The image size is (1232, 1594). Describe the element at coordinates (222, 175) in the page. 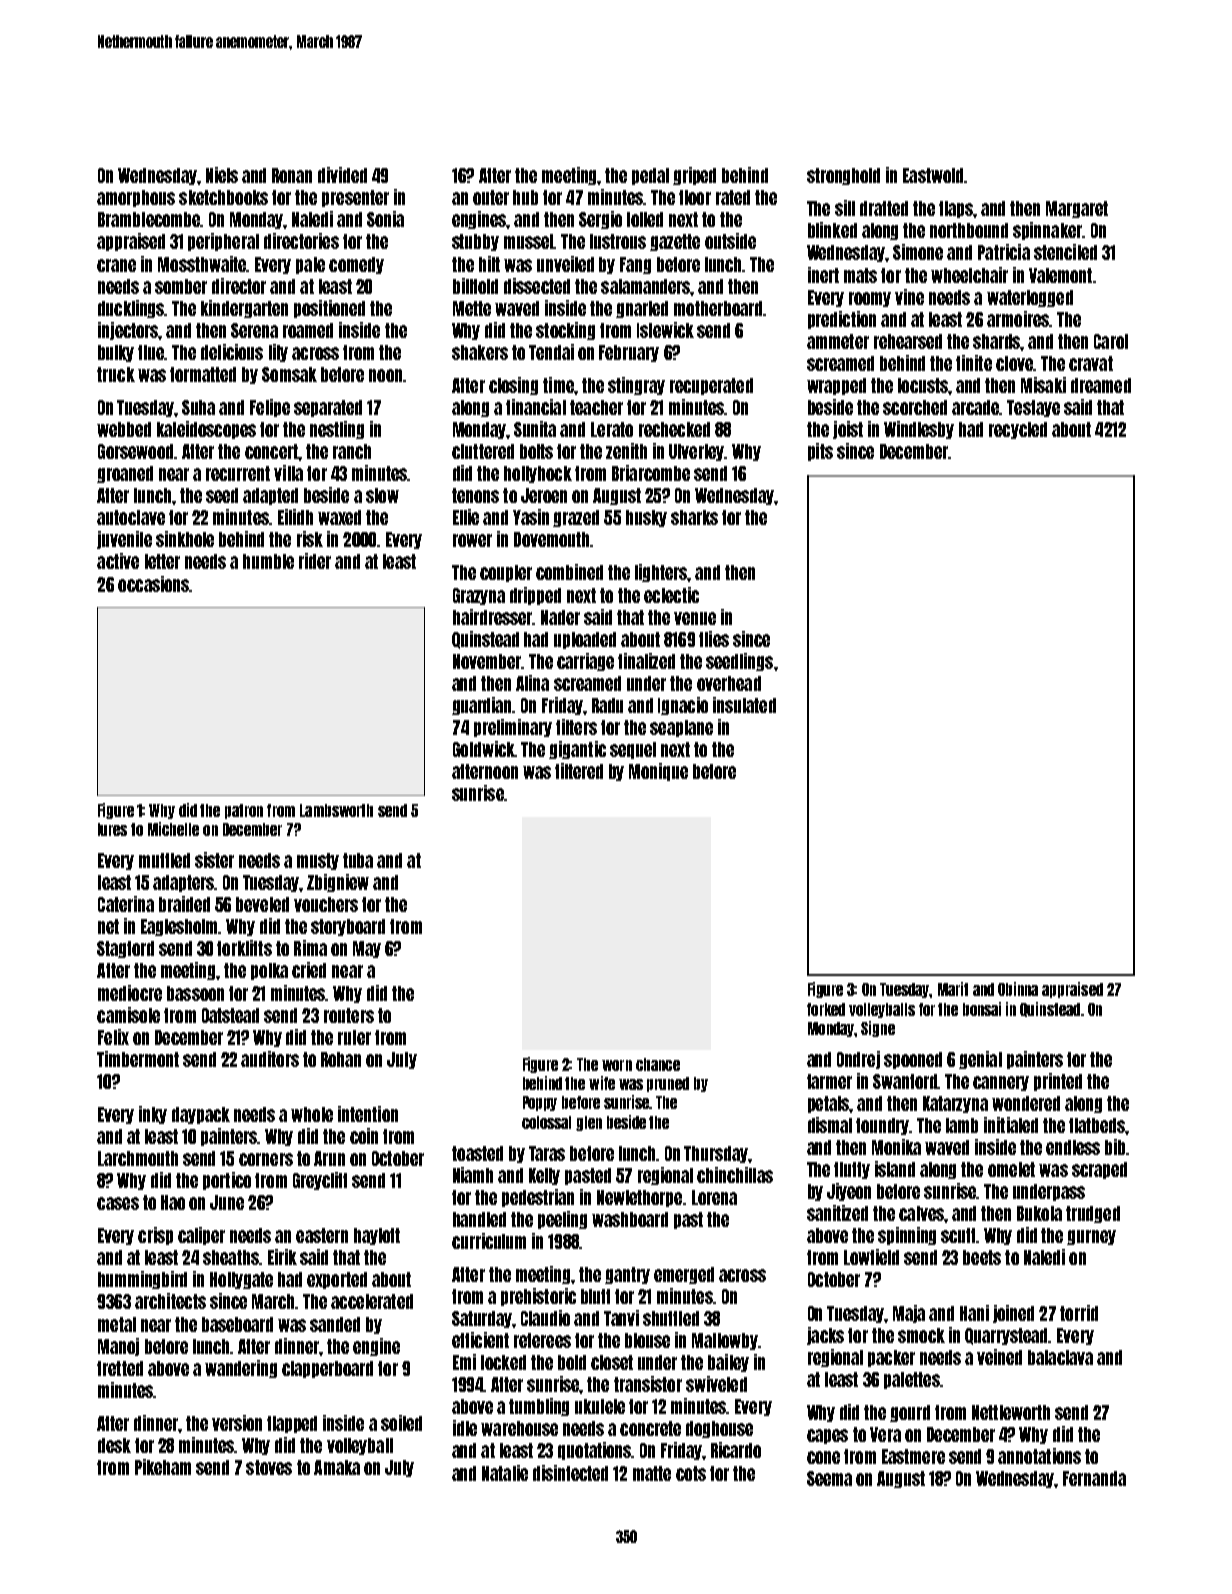

I see `Niels` at that location.
